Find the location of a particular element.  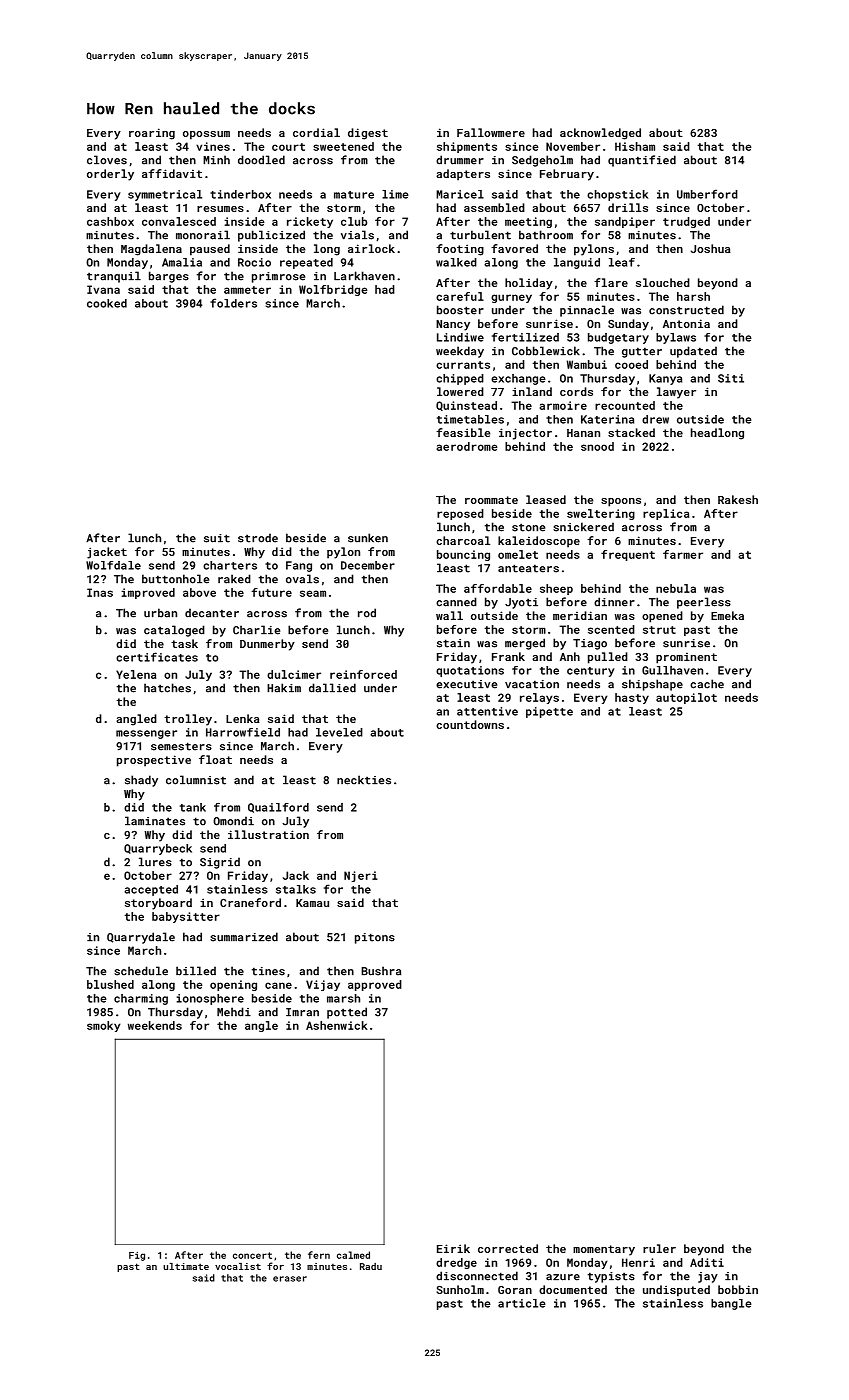

Yelena is located at coordinates (136, 674).
